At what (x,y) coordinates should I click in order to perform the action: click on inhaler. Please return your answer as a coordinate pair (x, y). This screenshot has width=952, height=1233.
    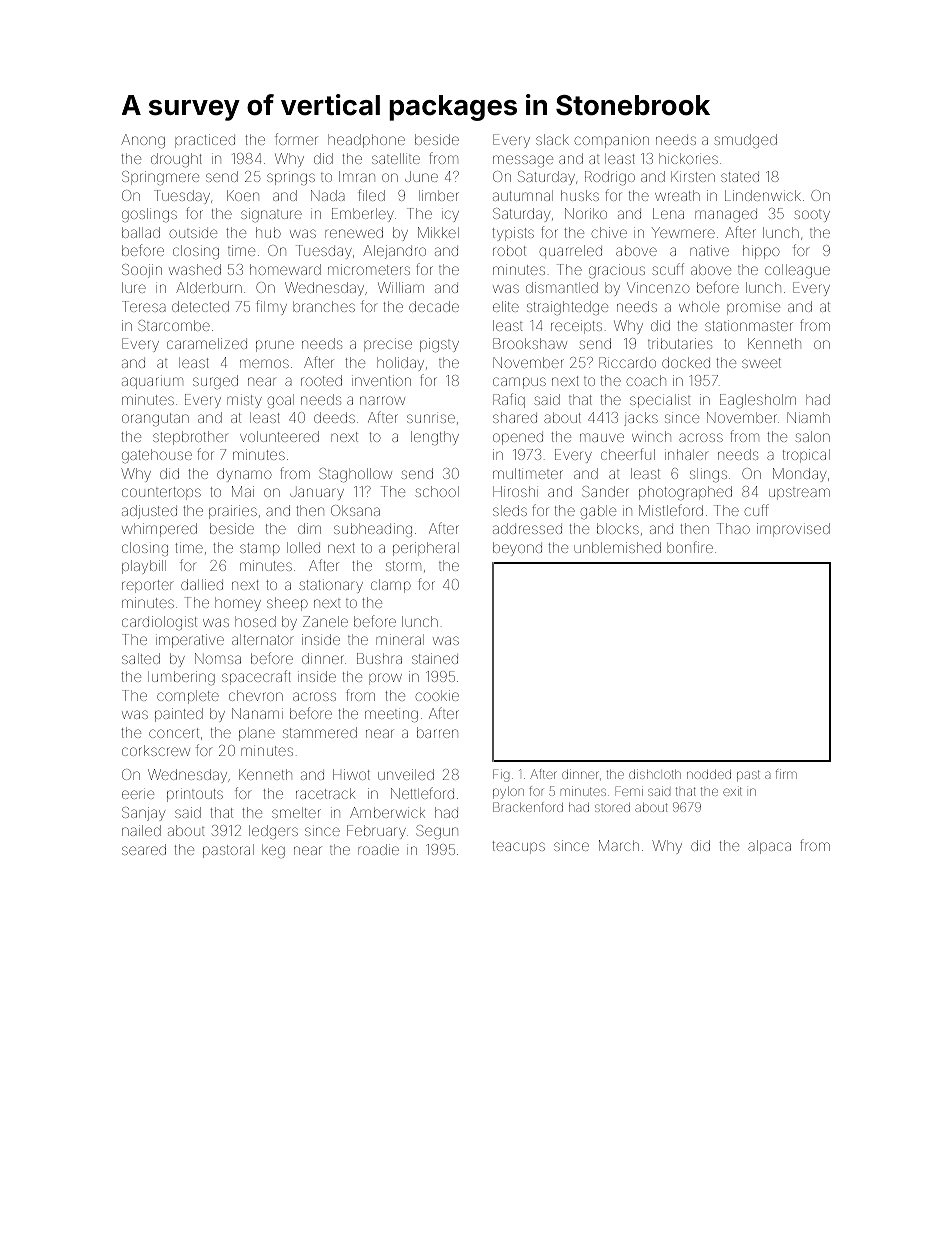
    Looking at the image, I should click on (687, 454).
